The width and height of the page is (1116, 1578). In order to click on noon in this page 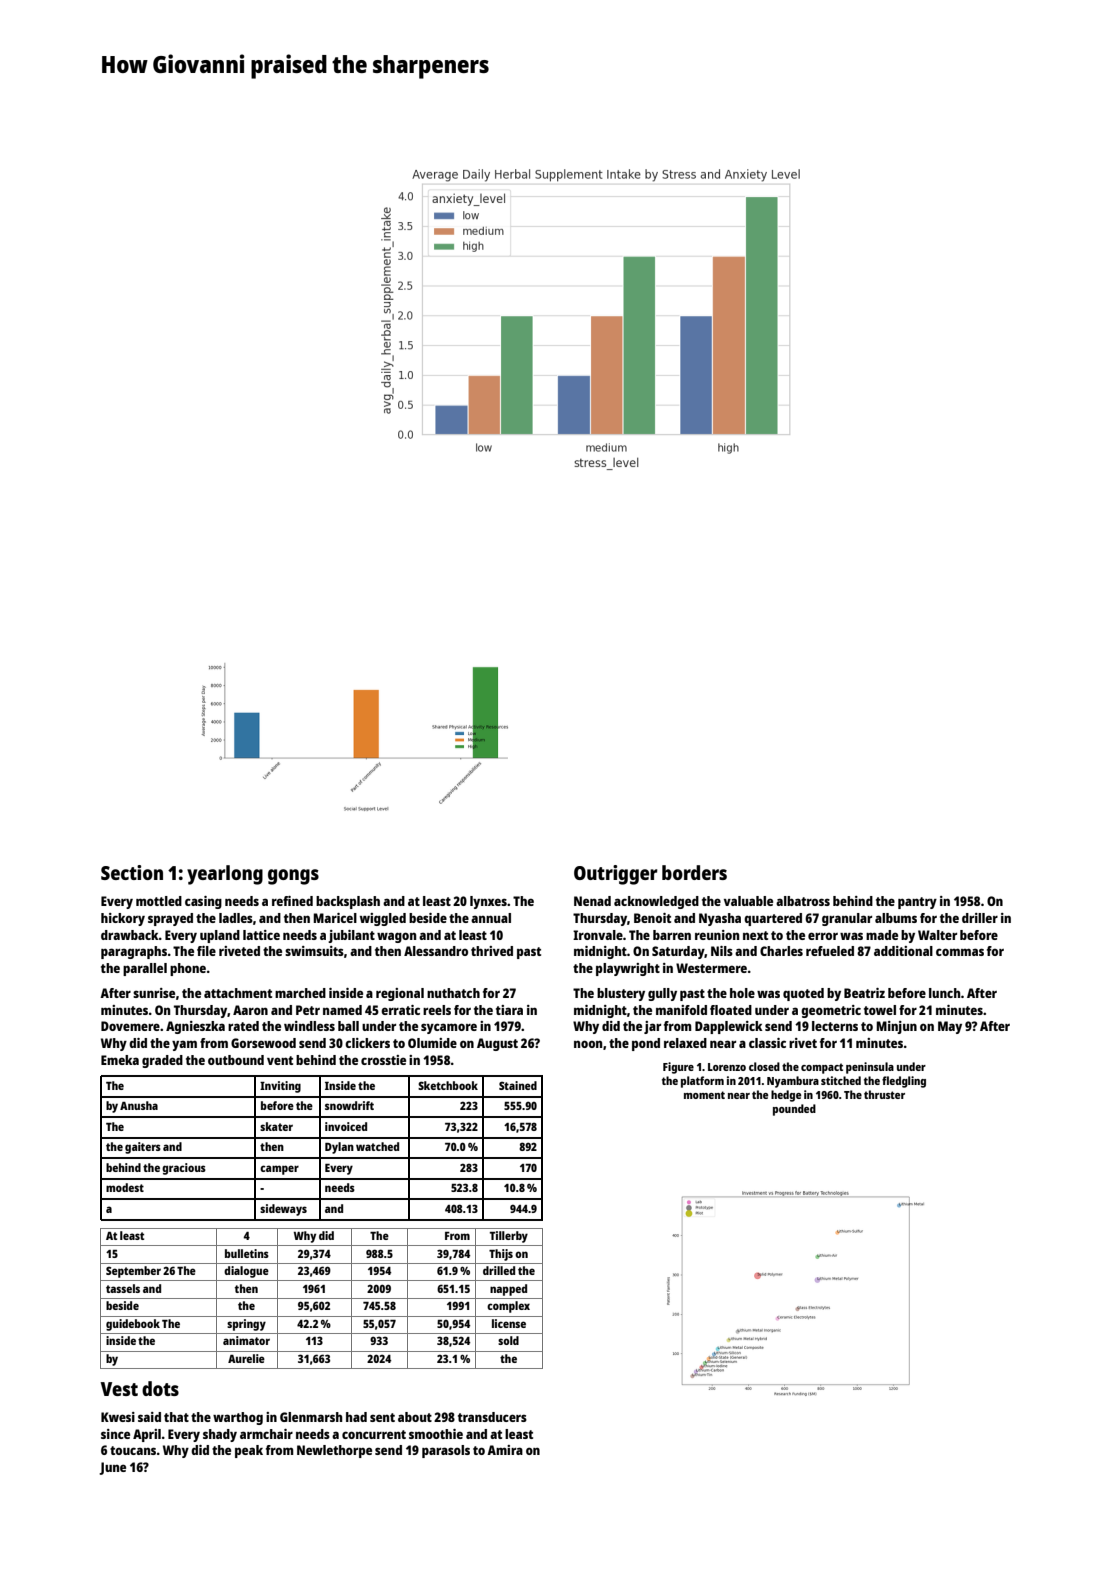, I will do `click(588, 1044)`.
